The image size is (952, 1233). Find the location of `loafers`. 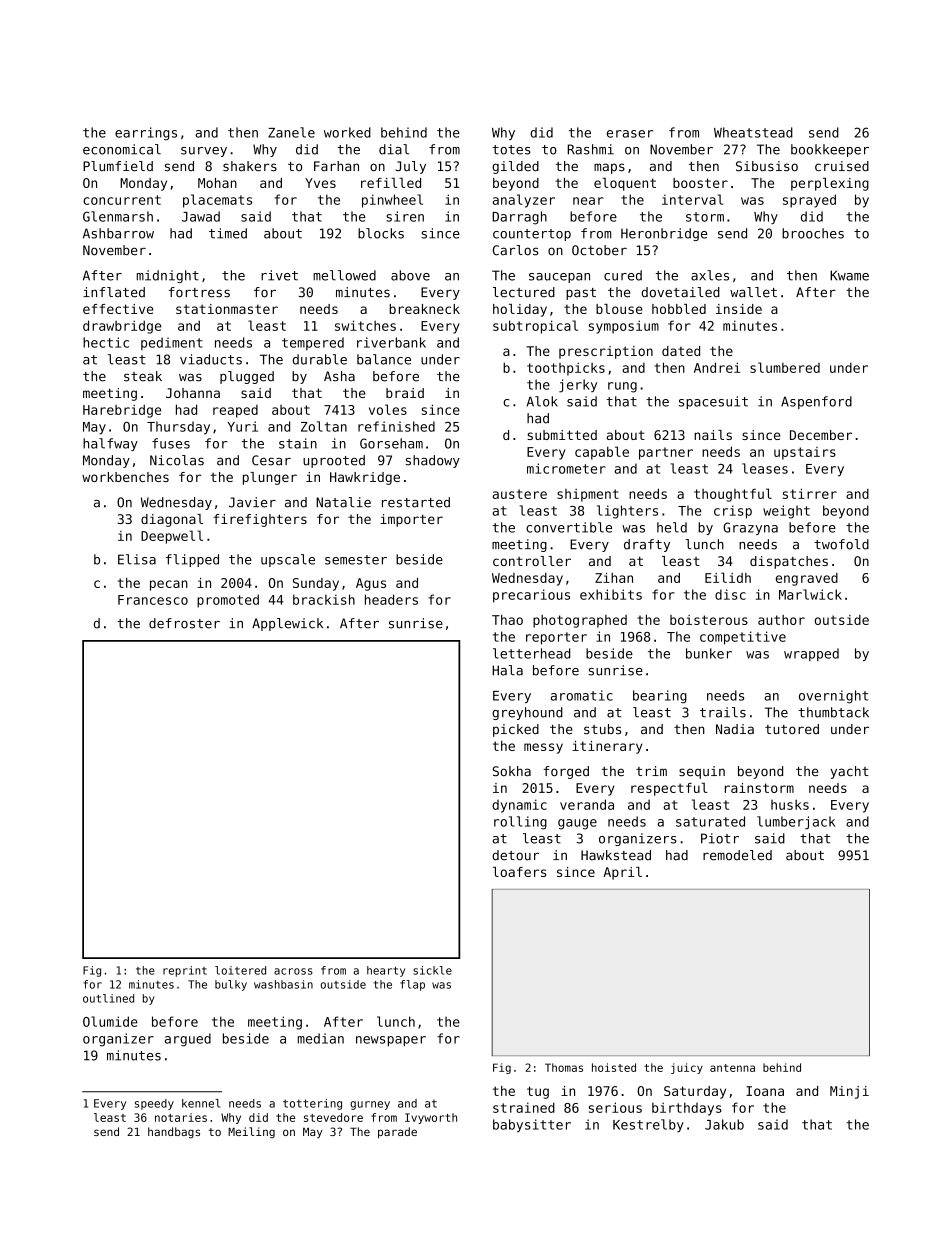

loafers is located at coordinates (519, 872).
